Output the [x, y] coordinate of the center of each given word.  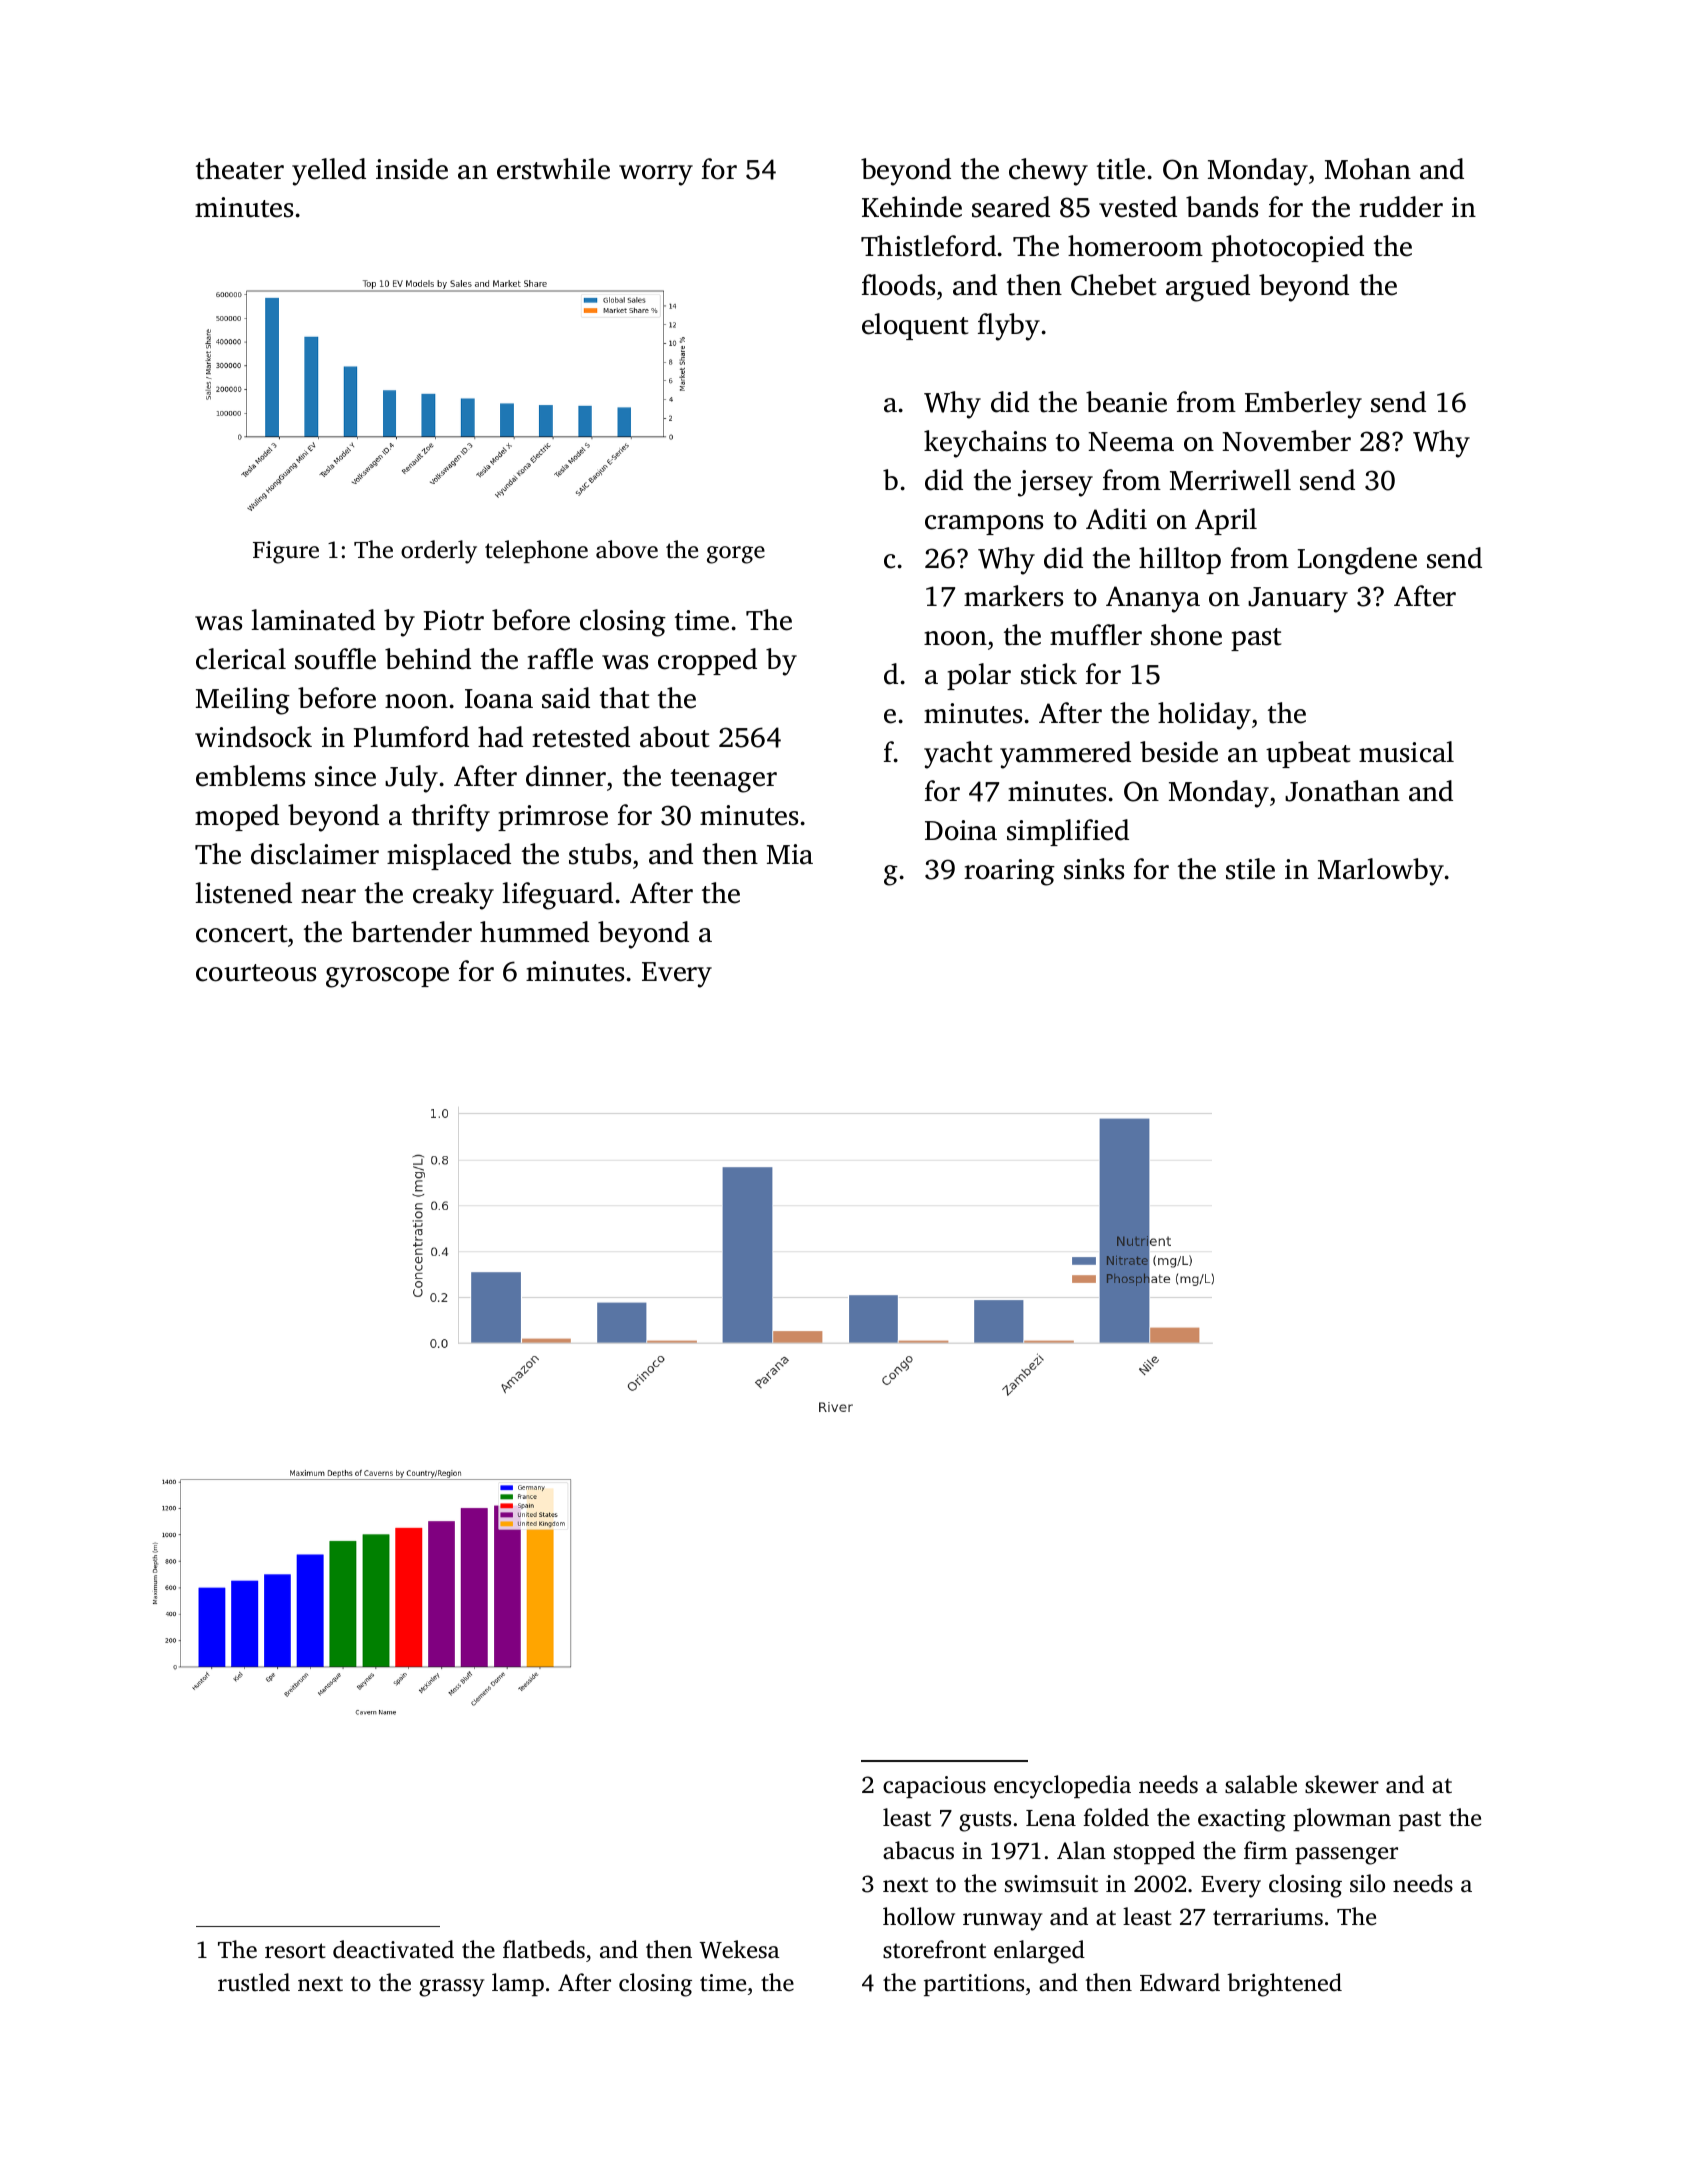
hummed [534, 932]
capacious [934, 1787]
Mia [790, 854]
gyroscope [387, 977]
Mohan [1368, 169]
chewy [1048, 172]
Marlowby [1381, 872]
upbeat [1308, 754]
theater [240, 169]
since [345, 776]
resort [295, 1951]
